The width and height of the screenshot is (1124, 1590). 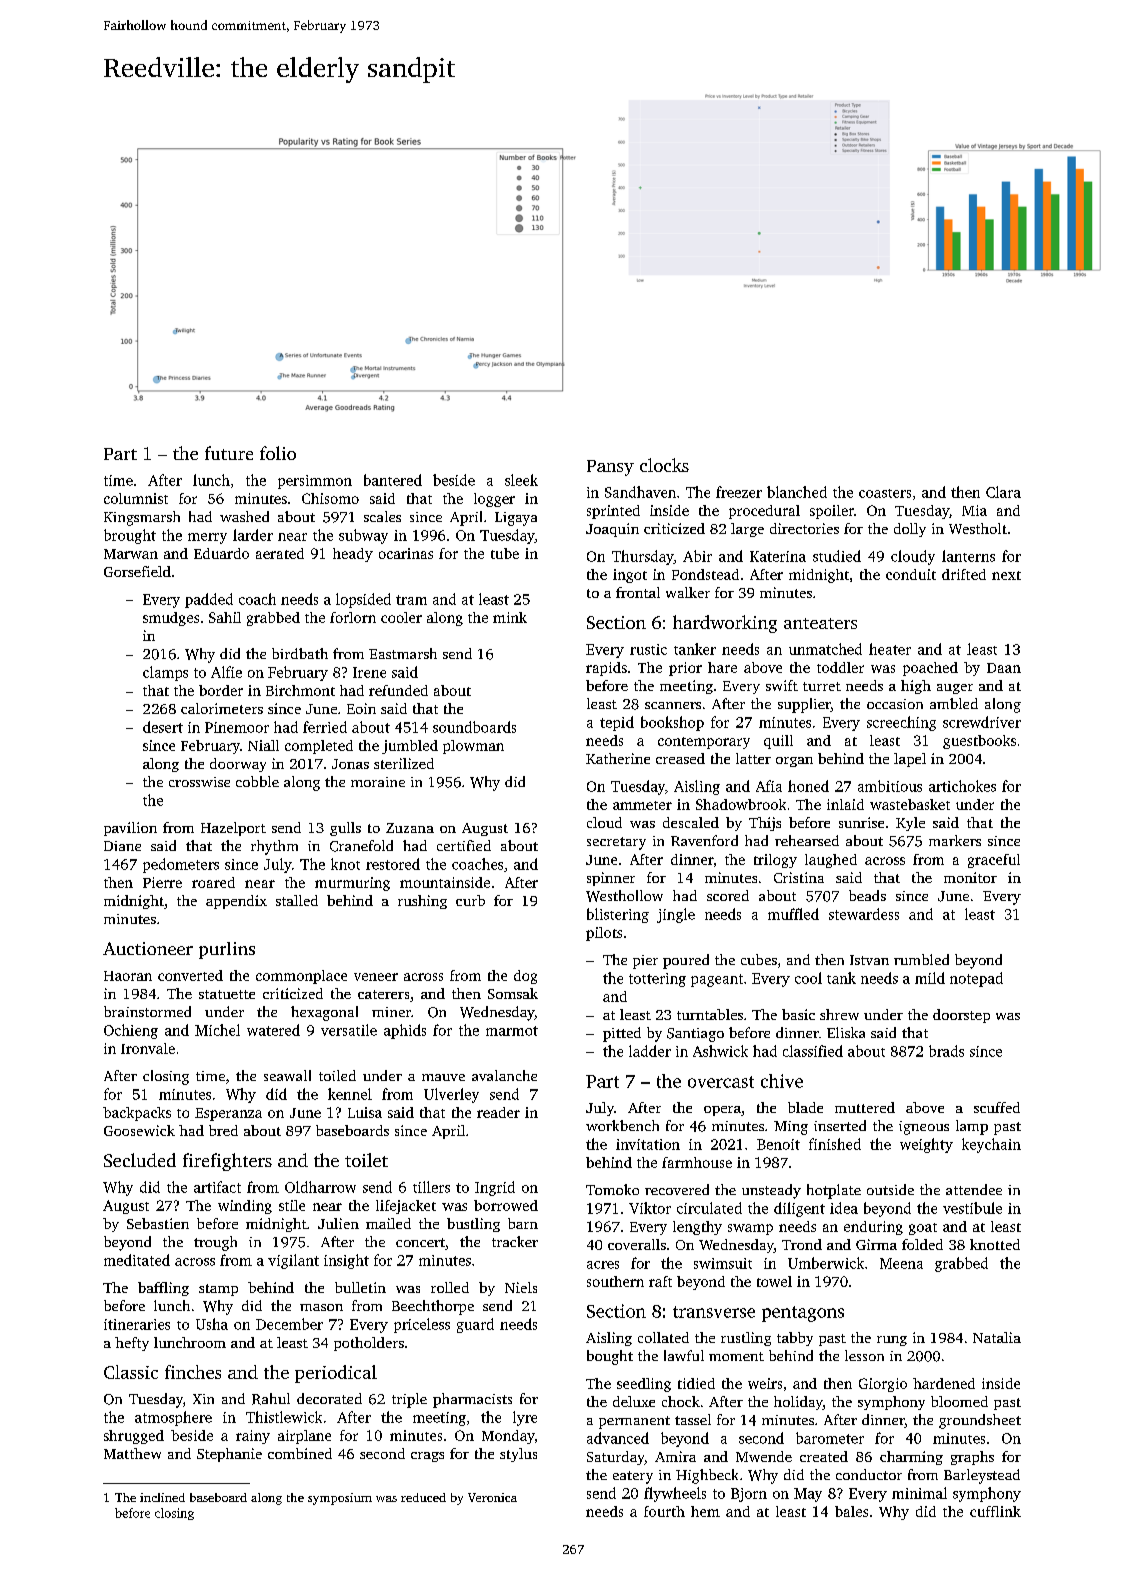 I want to click on atmosphere, so click(x=173, y=1418).
